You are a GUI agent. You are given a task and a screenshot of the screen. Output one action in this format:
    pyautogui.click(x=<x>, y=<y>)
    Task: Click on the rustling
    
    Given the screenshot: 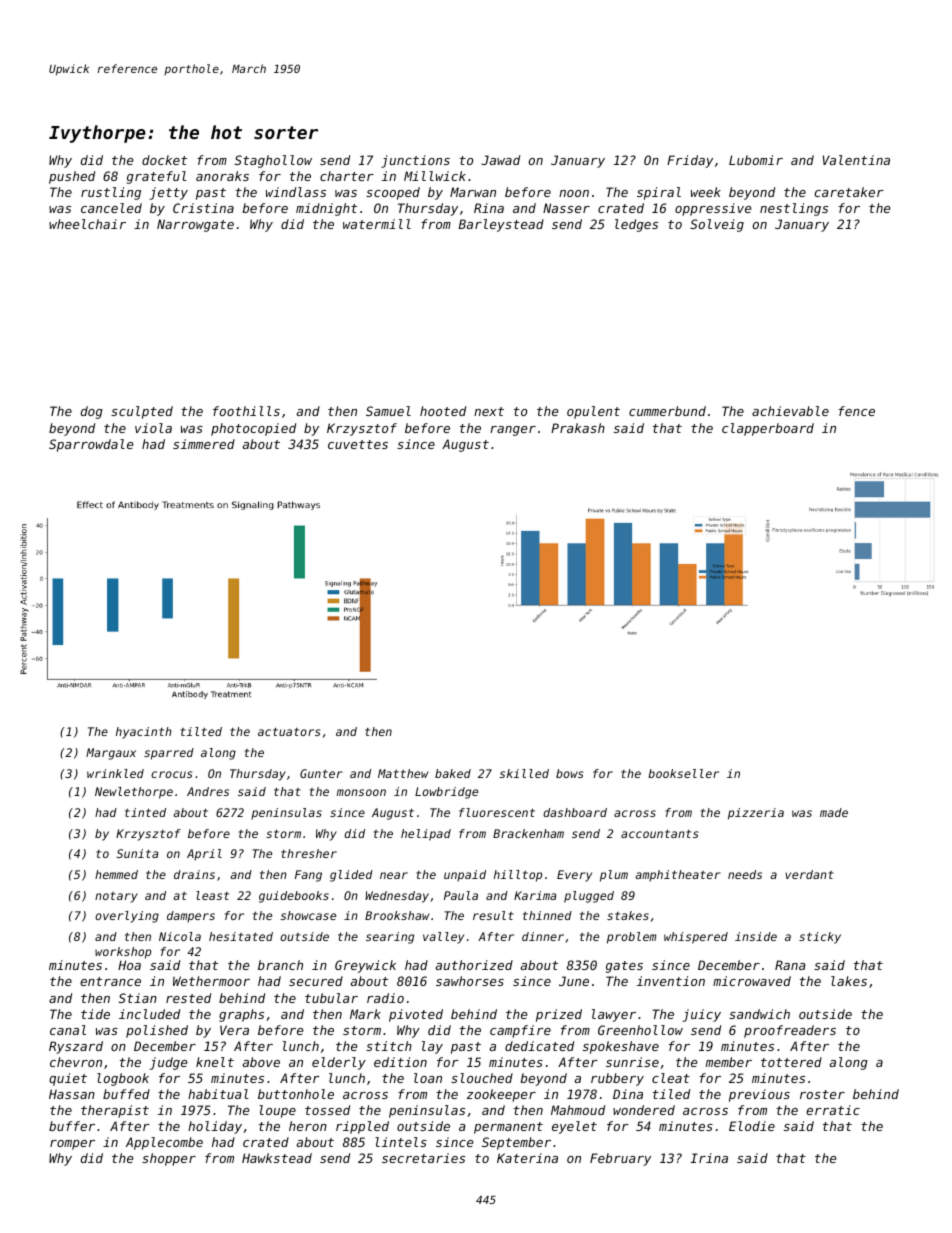 What is the action you would take?
    pyautogui.click(x=111, y=193)
